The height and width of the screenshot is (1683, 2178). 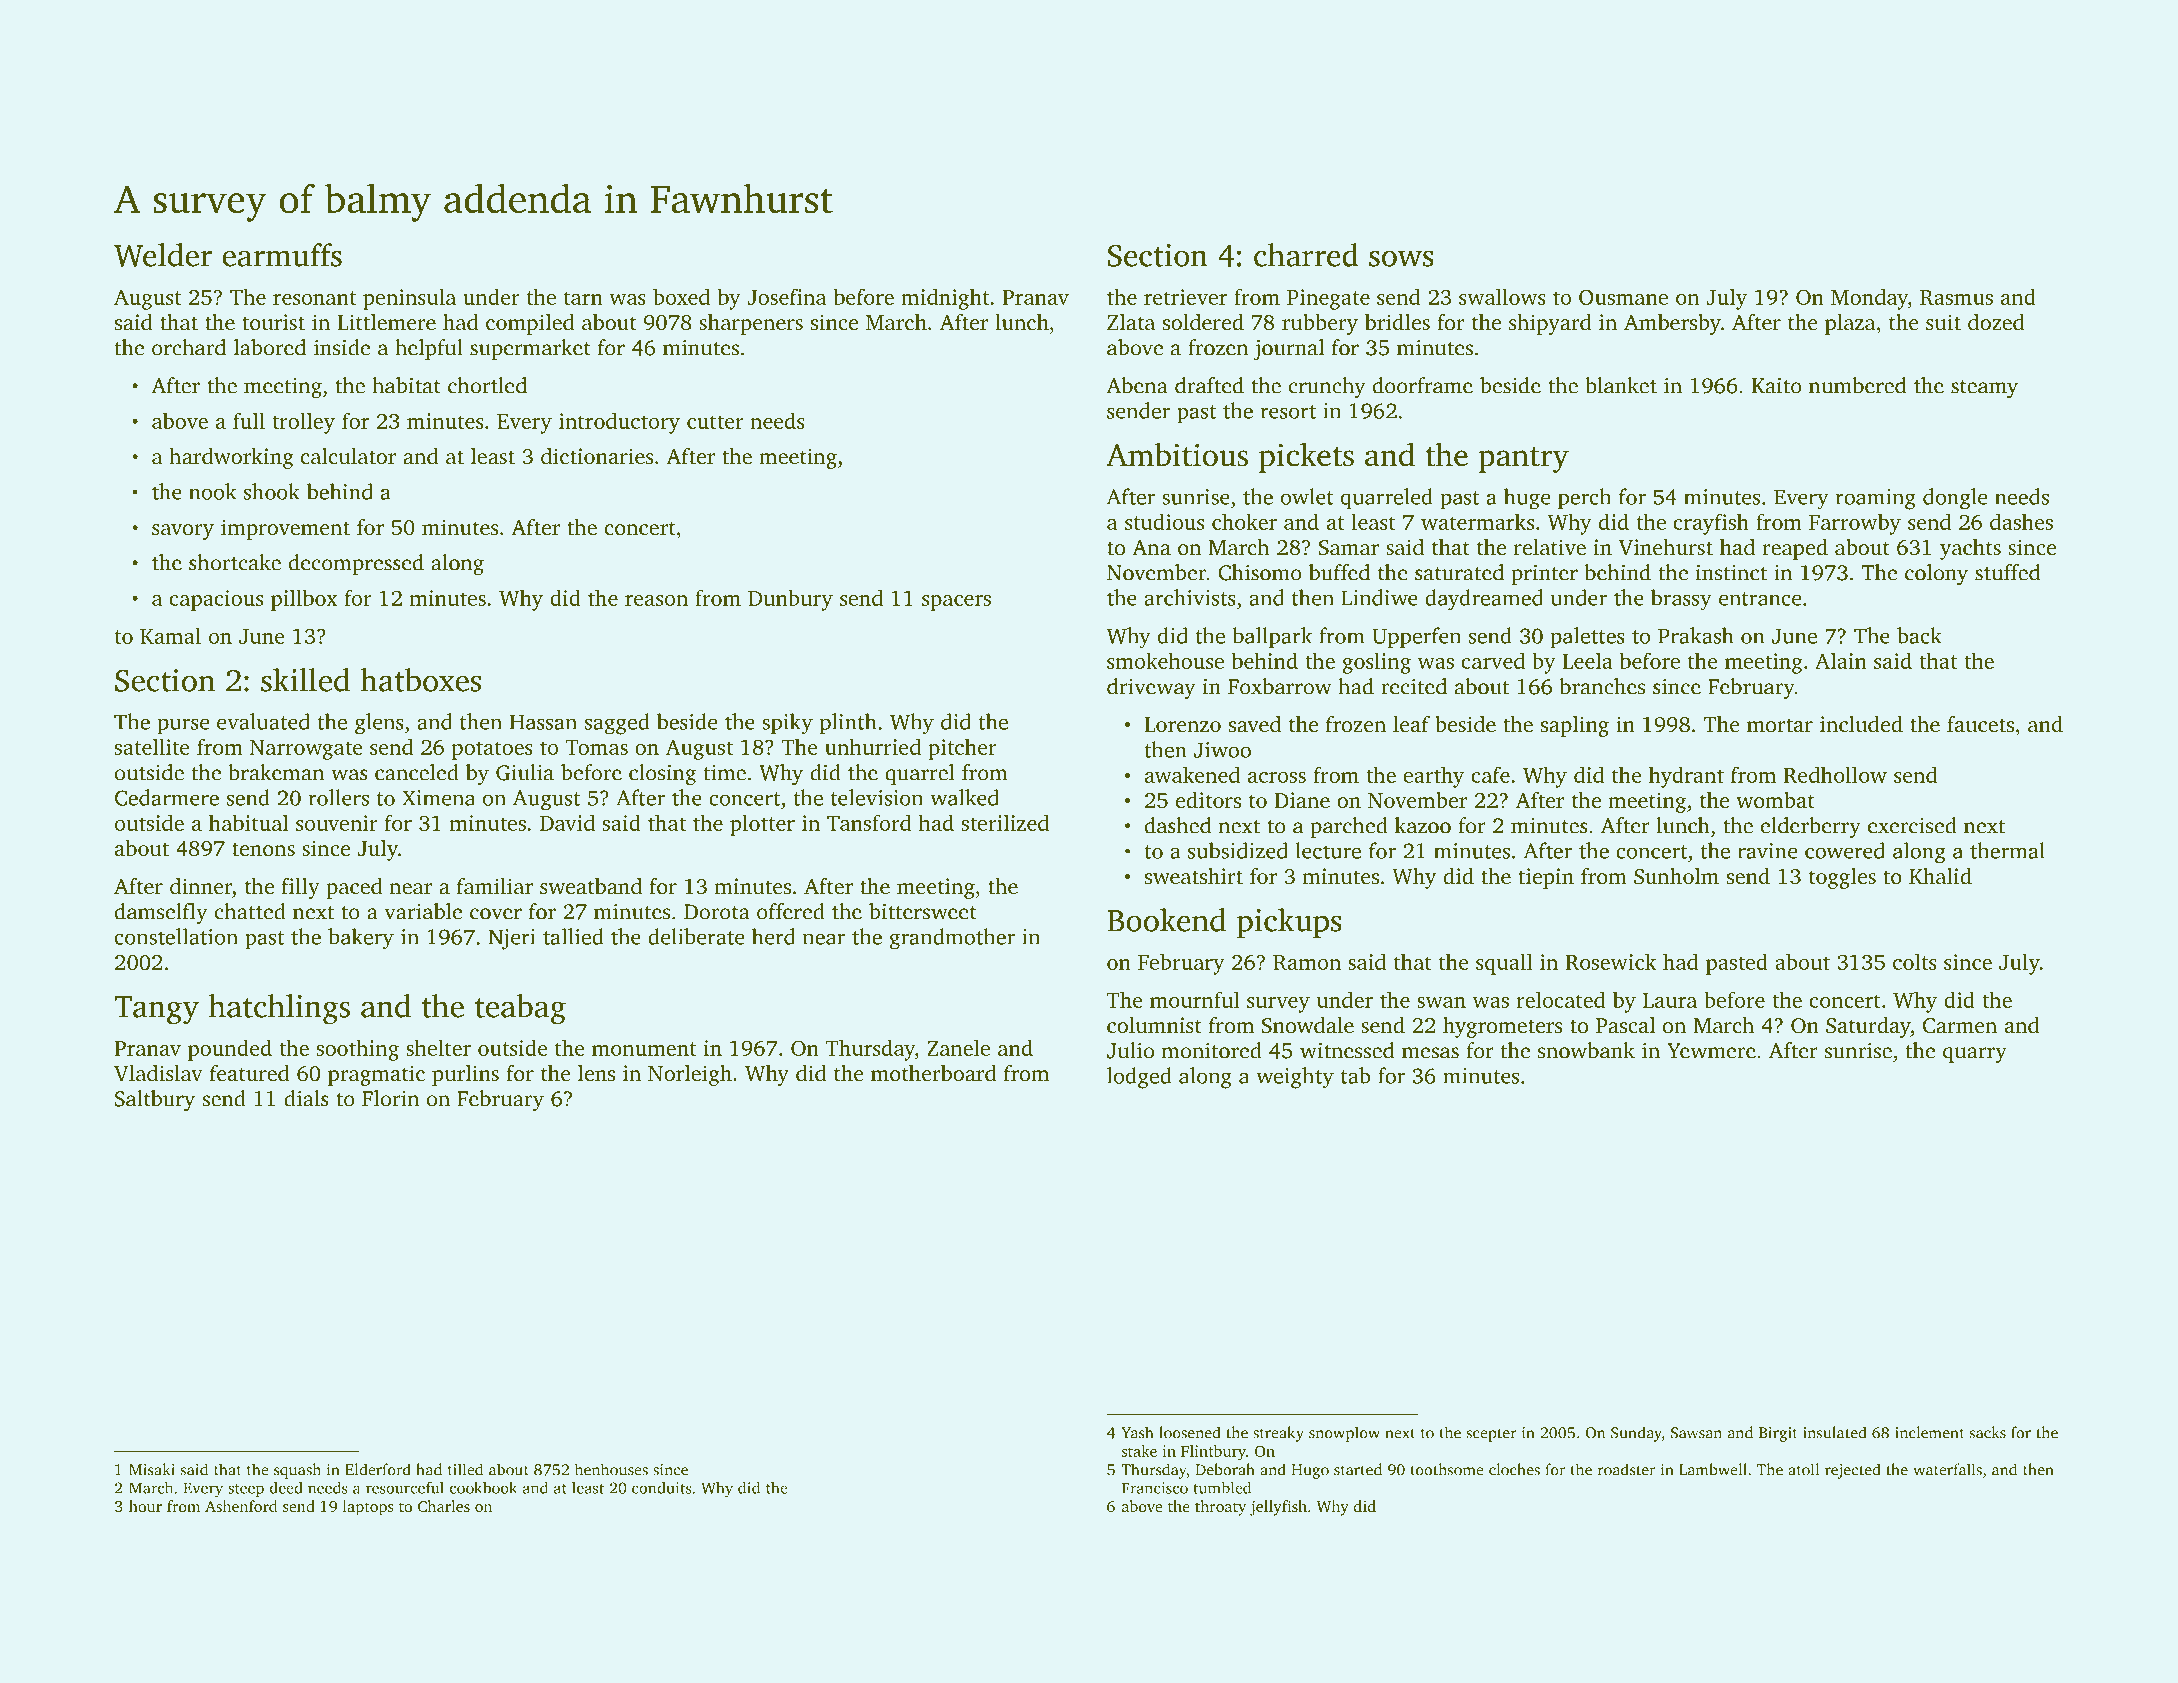 What do you see at coordinates (241, 1506) in the screenshot?
I see `Ashenford` at bounding box center [241, 1506].
